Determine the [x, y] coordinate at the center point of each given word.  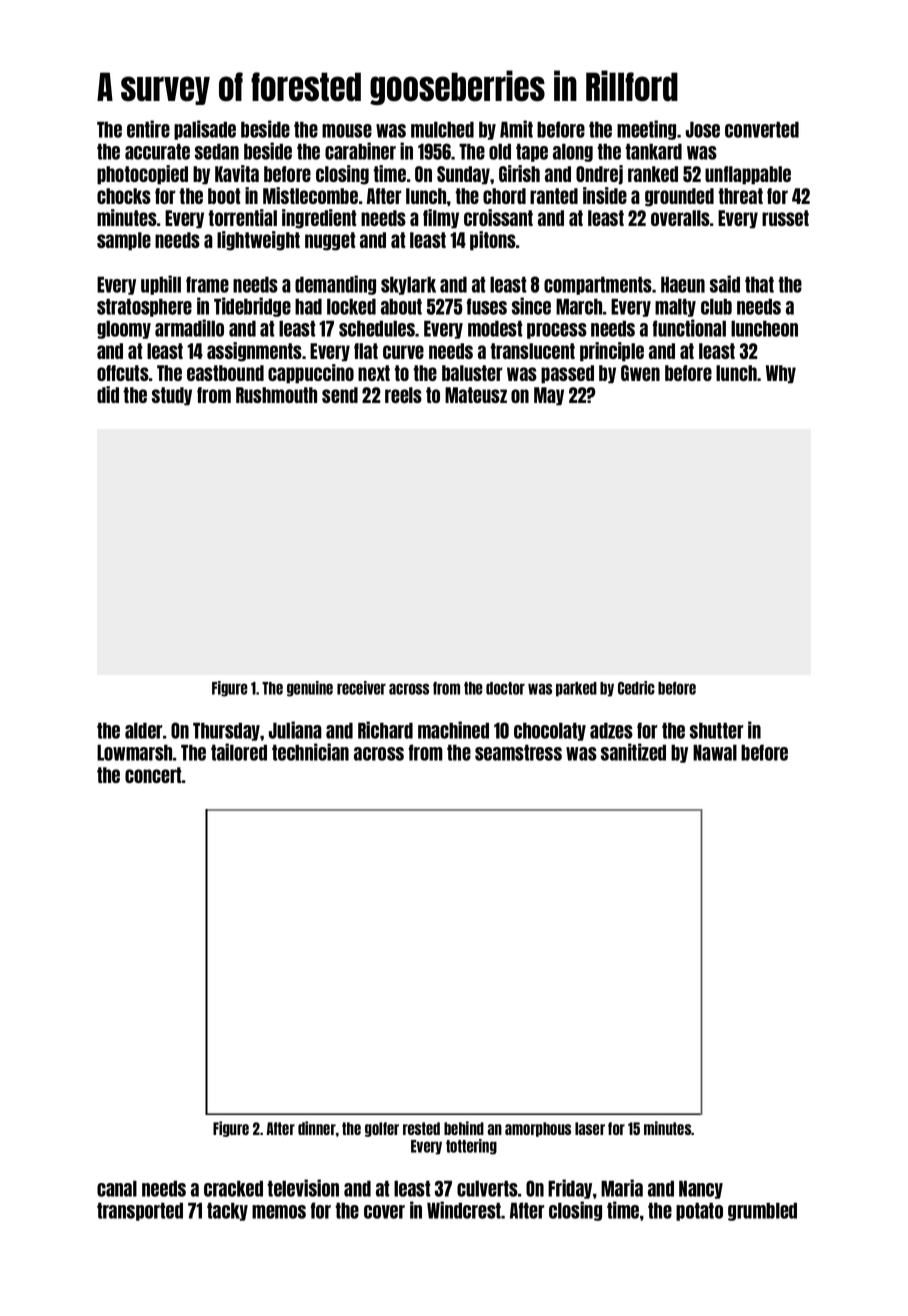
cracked [233, 1189]
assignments [254, 352]
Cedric [636, 688]
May [549, 396]
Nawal [715, 752]
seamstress [518, 752]
